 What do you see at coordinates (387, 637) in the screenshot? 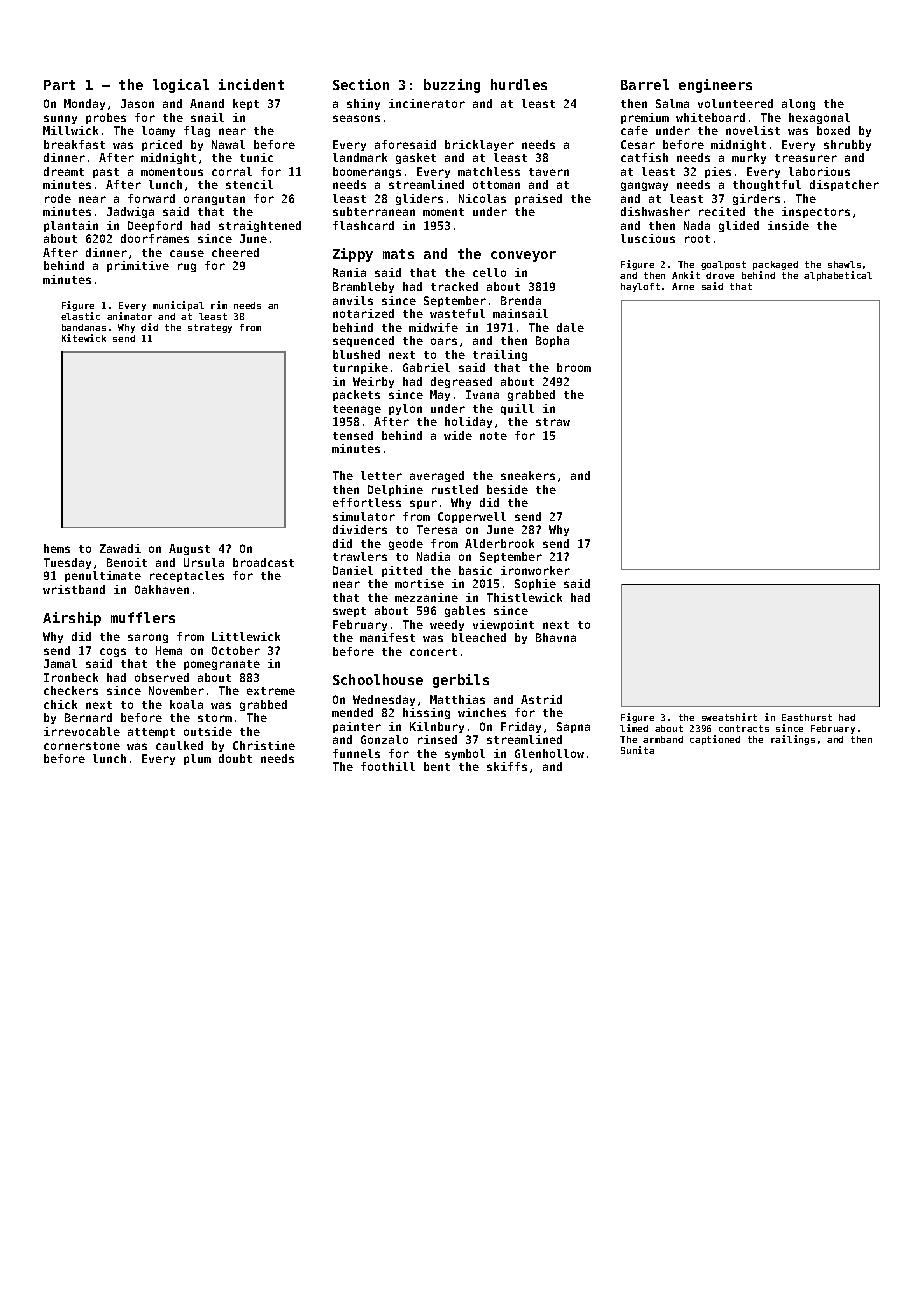
I see `manifest` at bounding box center [387, 637].
